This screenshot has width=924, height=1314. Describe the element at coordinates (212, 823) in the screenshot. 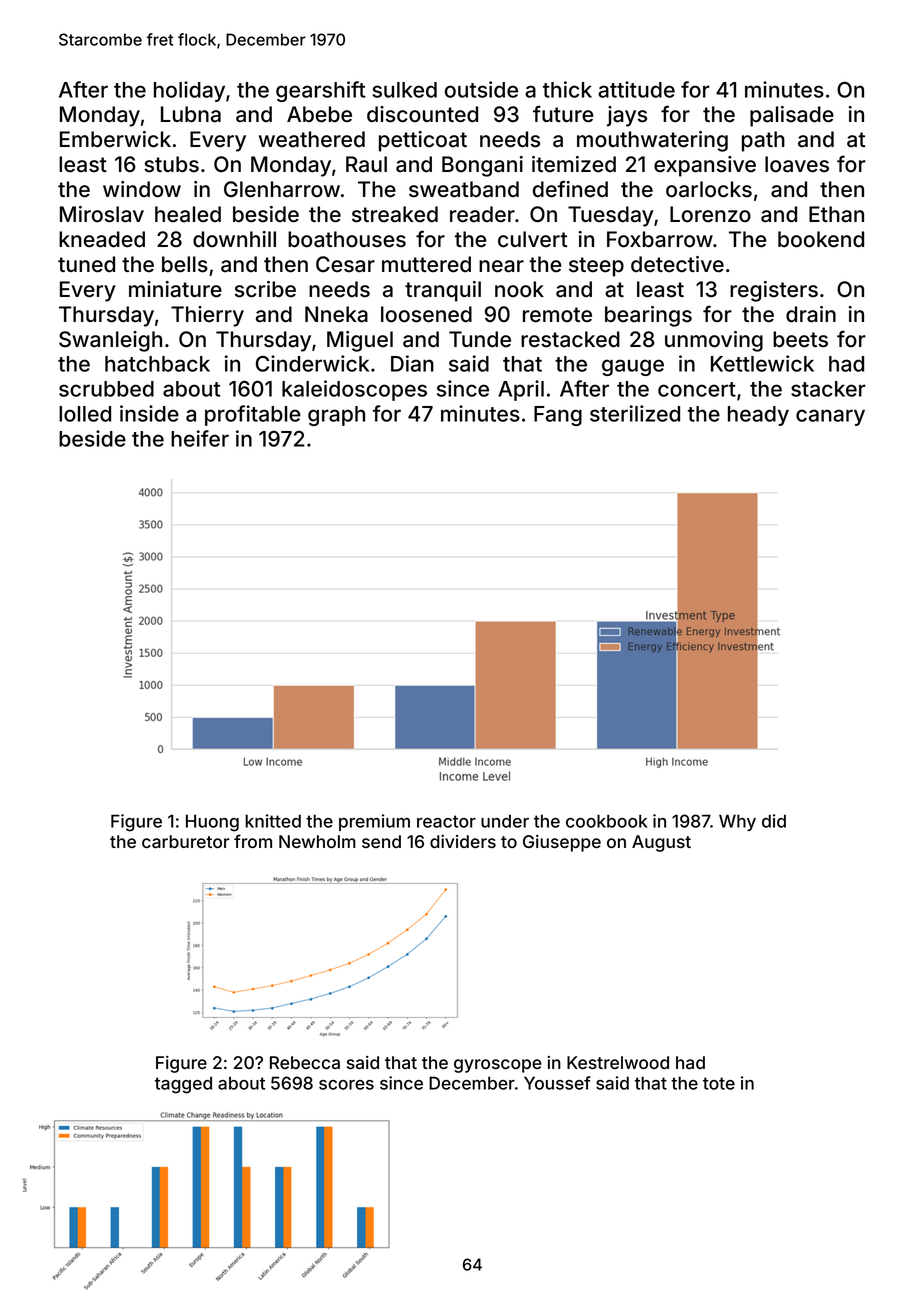

I see `Huong` at that location.
